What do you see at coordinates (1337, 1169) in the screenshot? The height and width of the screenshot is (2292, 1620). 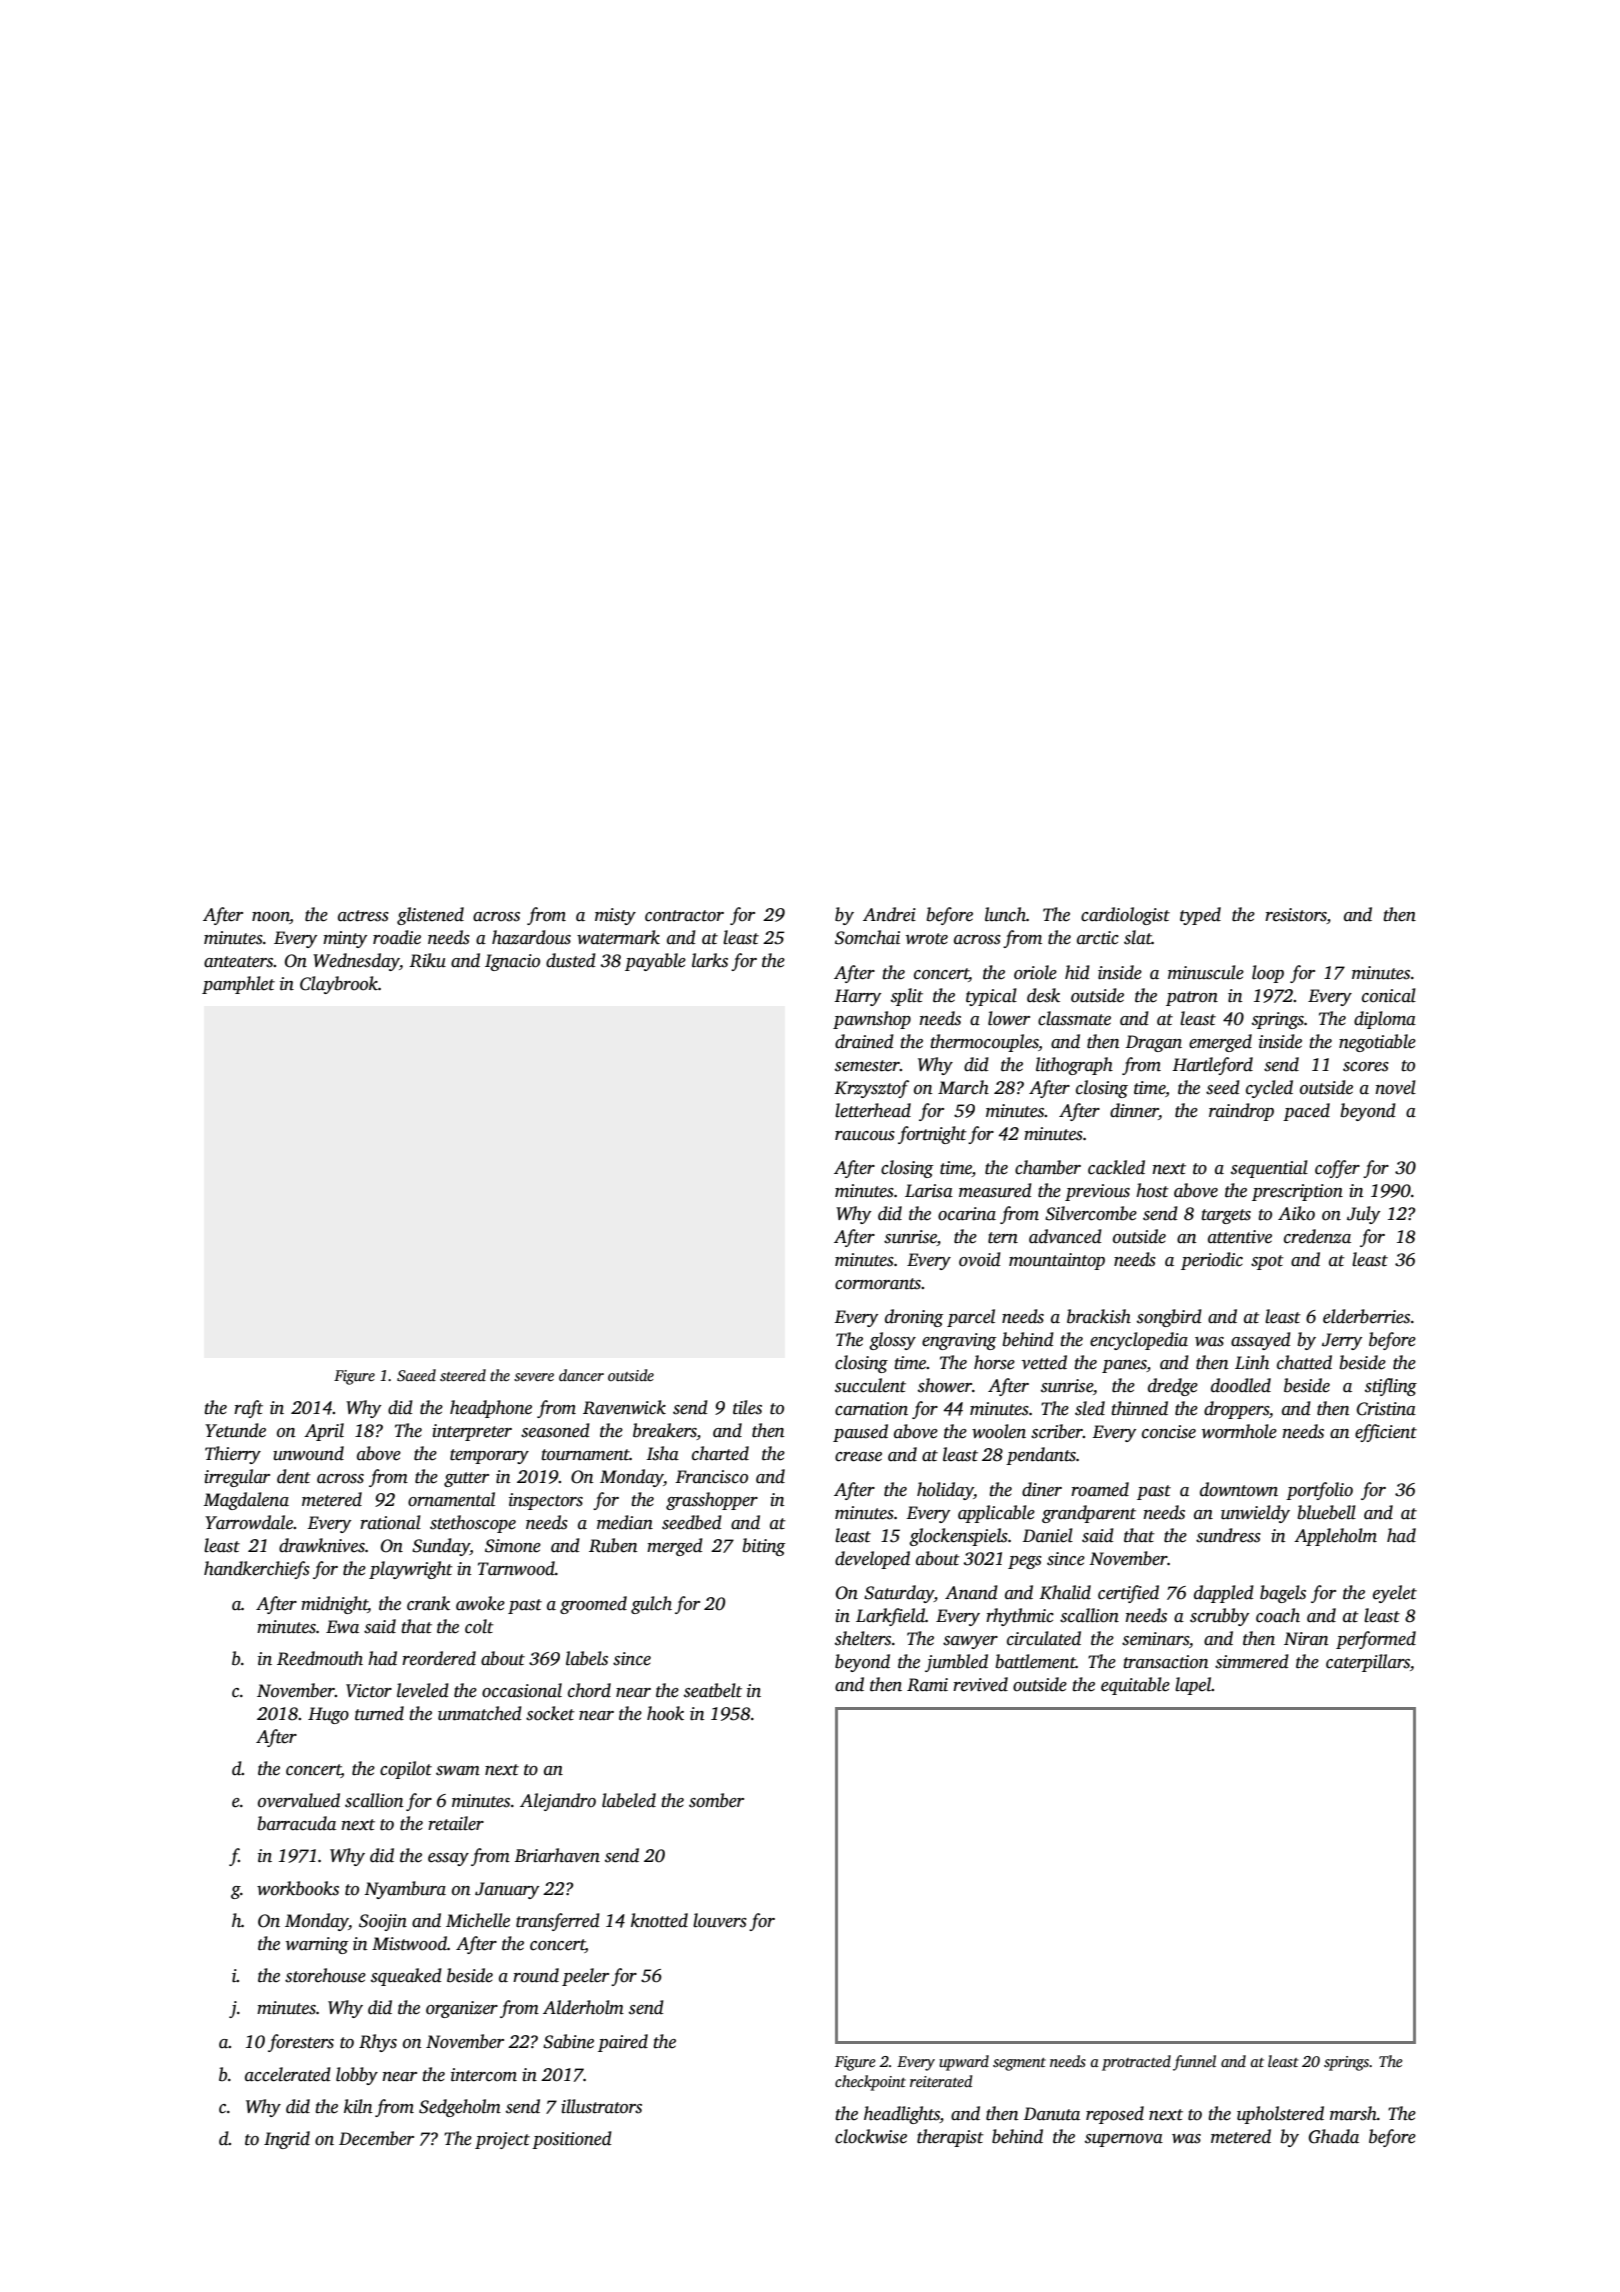 I see `coffer` at bounding box center [1337, 1169].
